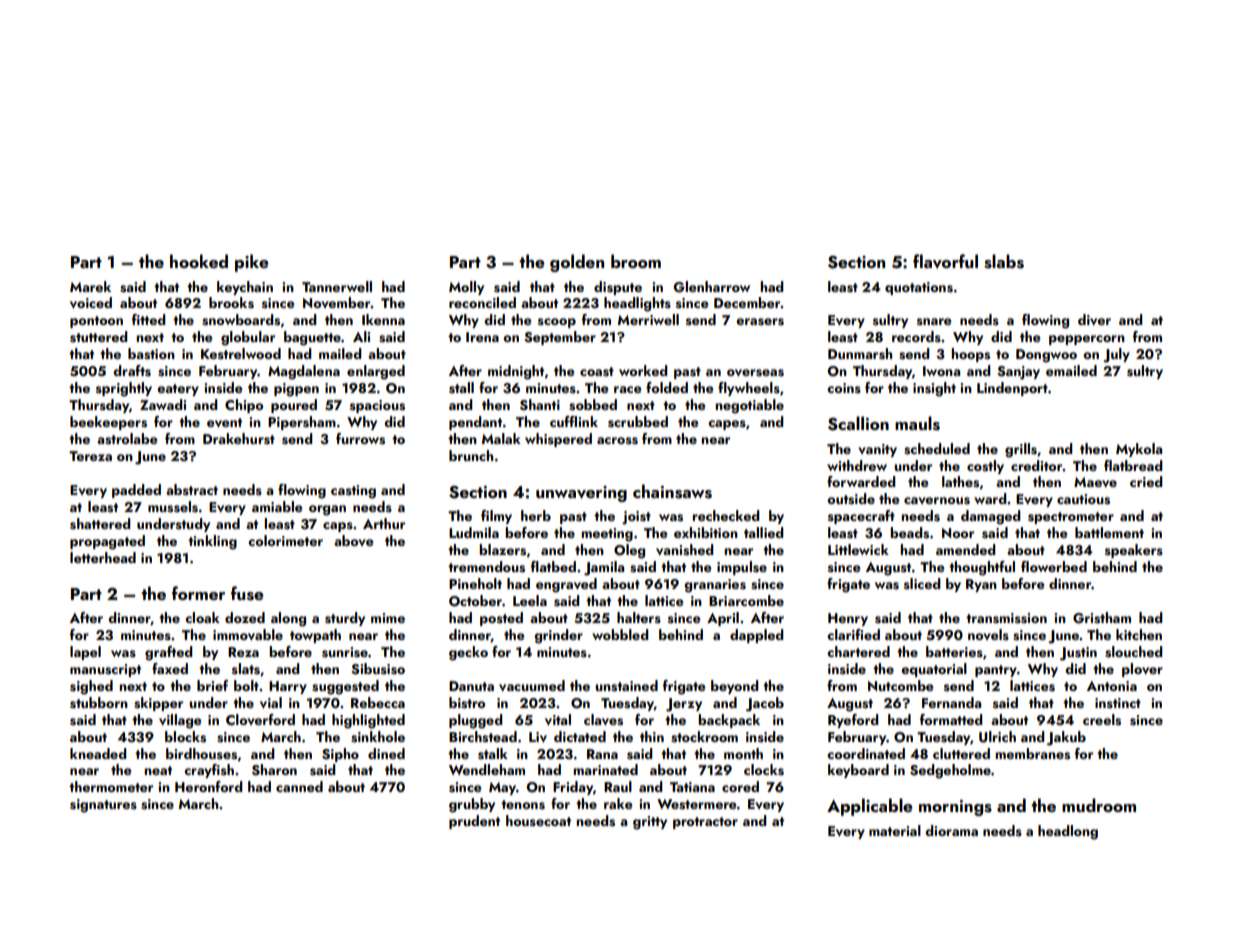 The height and width of the document is (952, 1233). What do you see at coordinates (951, 702) in the document?
I see `Fernanda` at bounding box center [951, 702].
